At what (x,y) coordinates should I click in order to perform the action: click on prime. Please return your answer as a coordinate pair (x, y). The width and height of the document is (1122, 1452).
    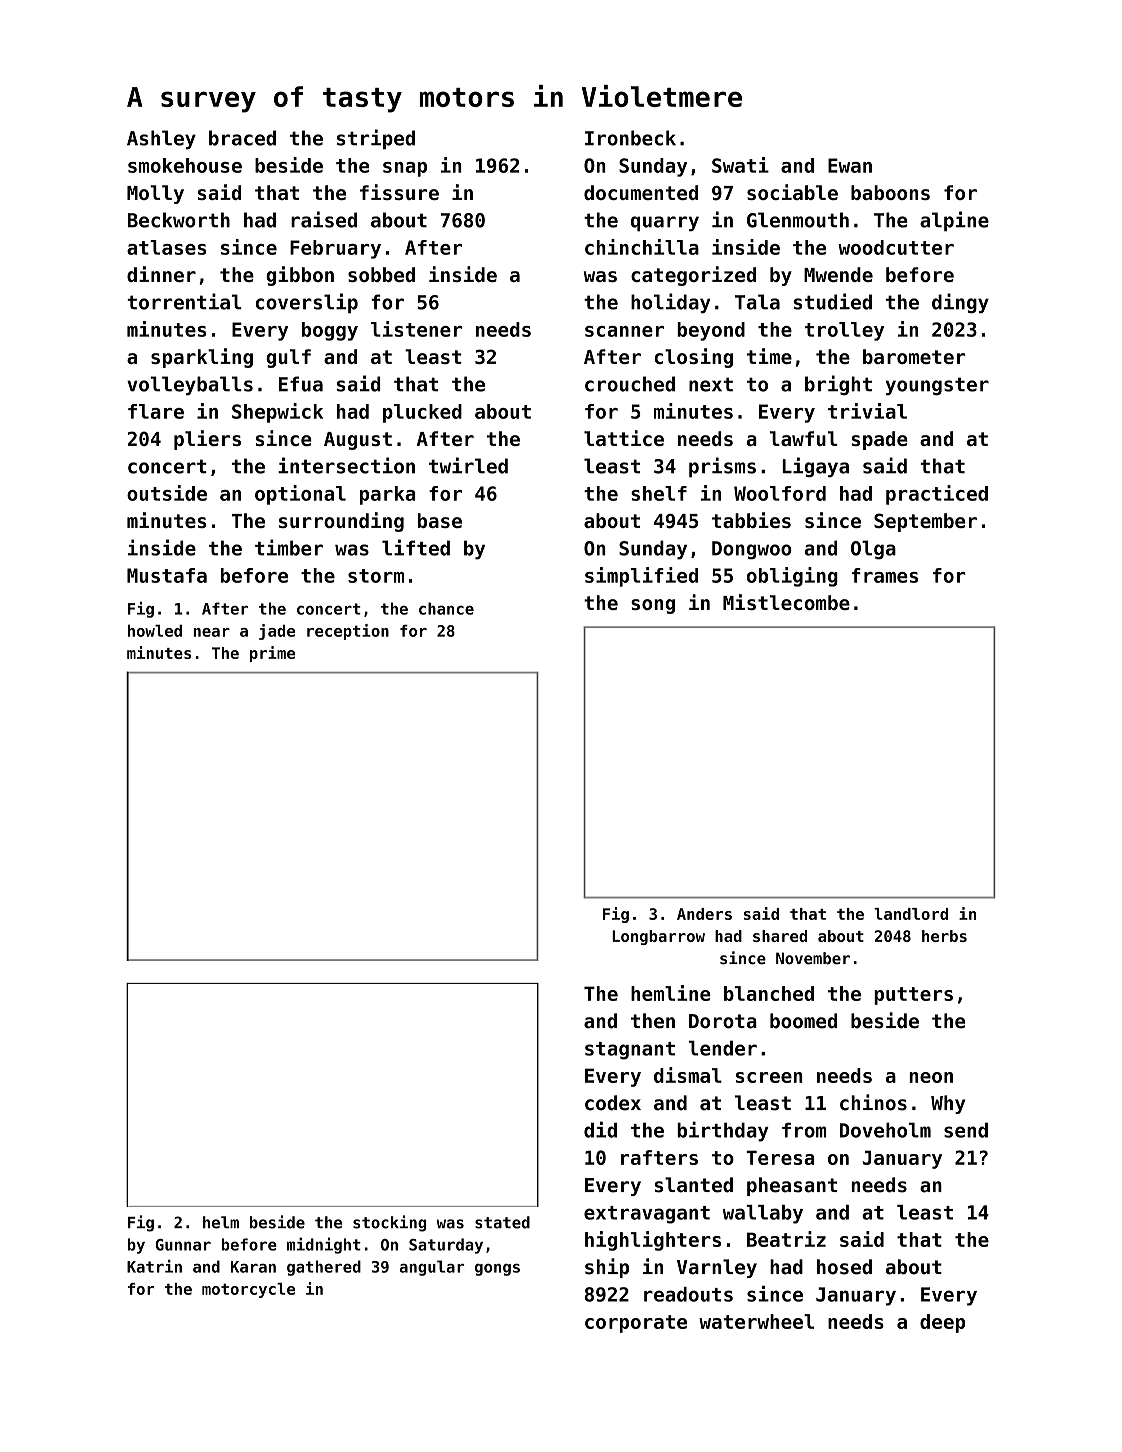
    Looking at the image, I should click on (272, 654).
